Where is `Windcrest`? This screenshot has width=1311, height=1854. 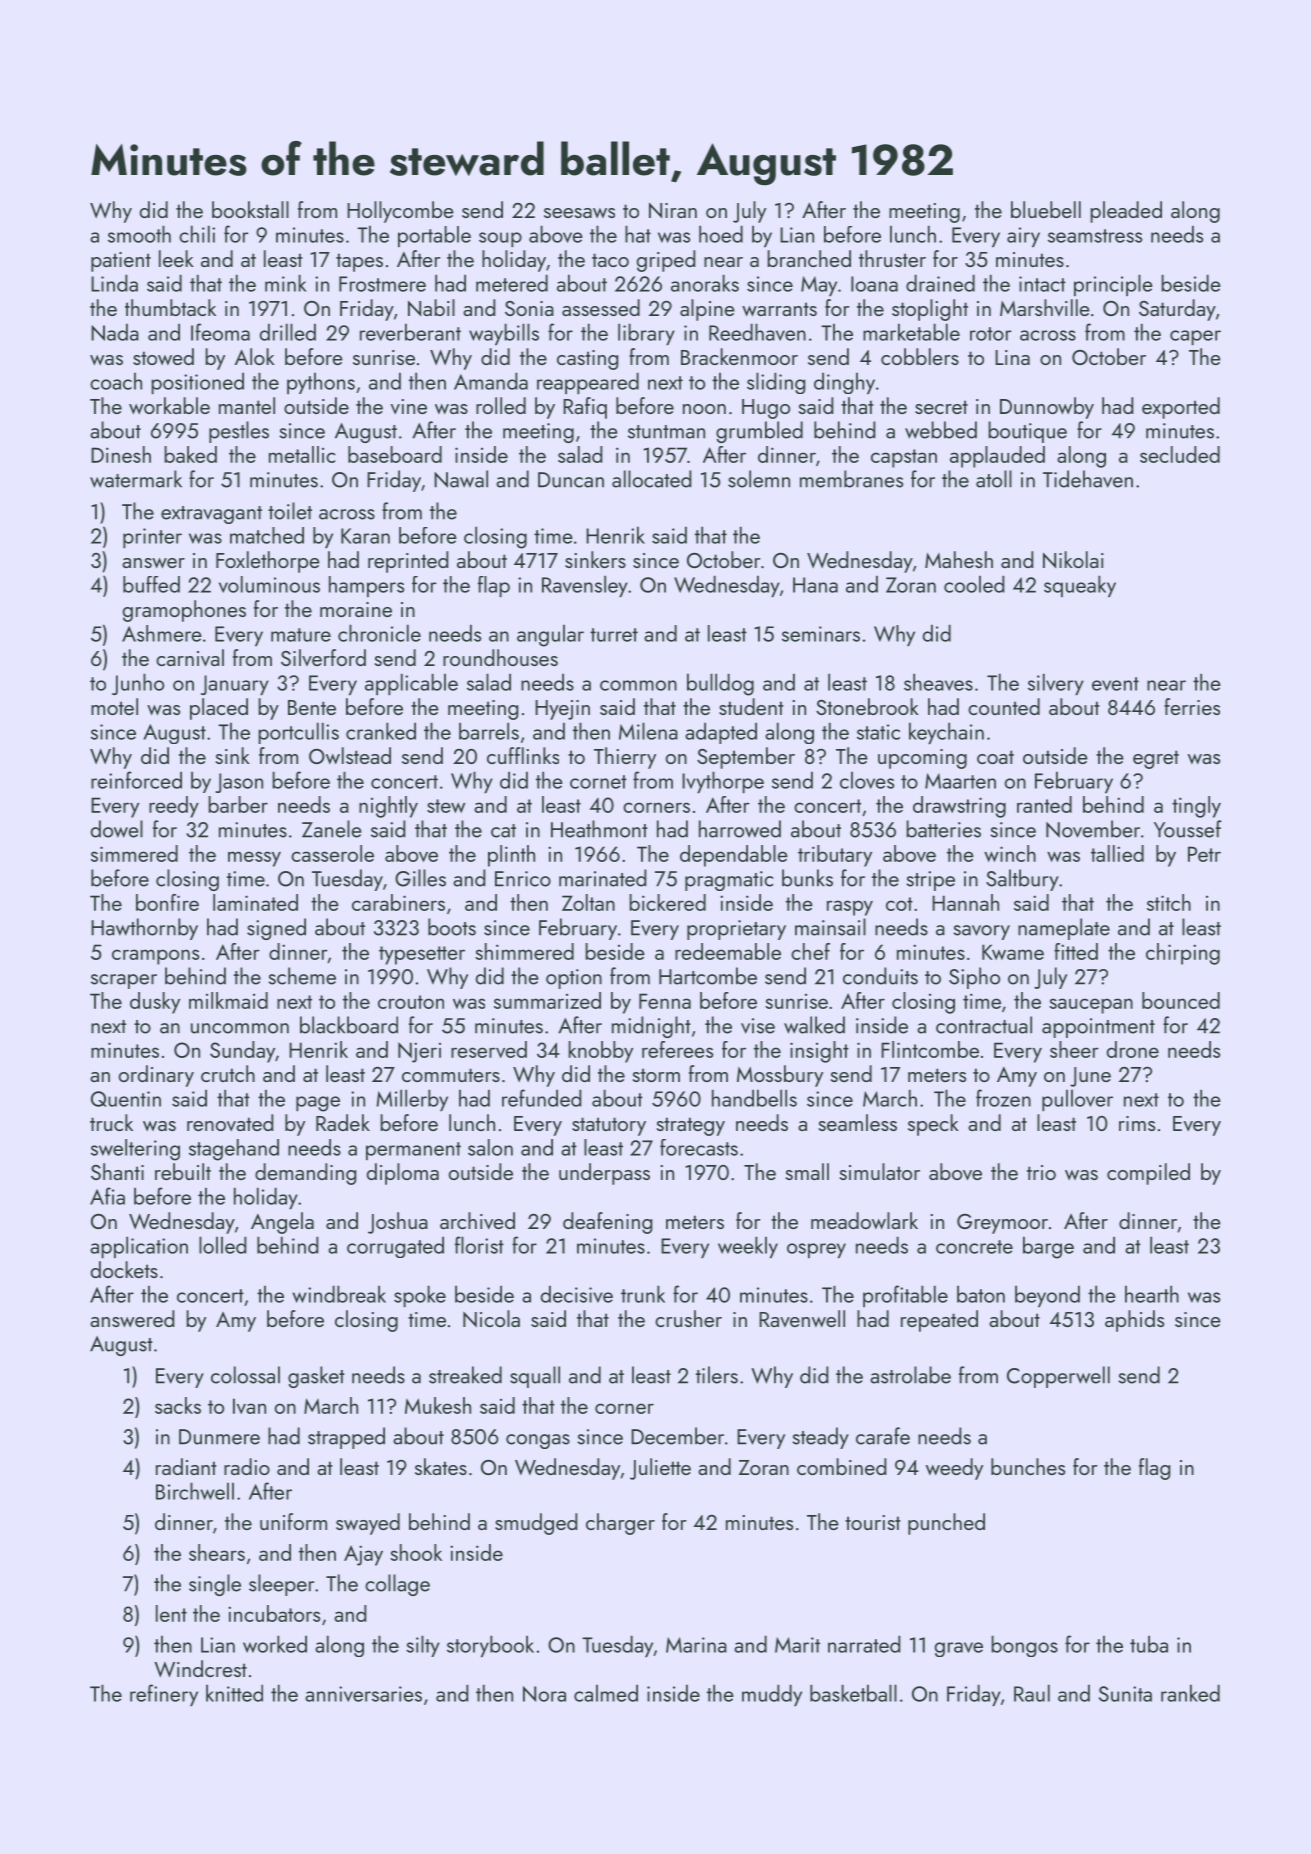
Windcrest is located at coordinates (200, 1668).
